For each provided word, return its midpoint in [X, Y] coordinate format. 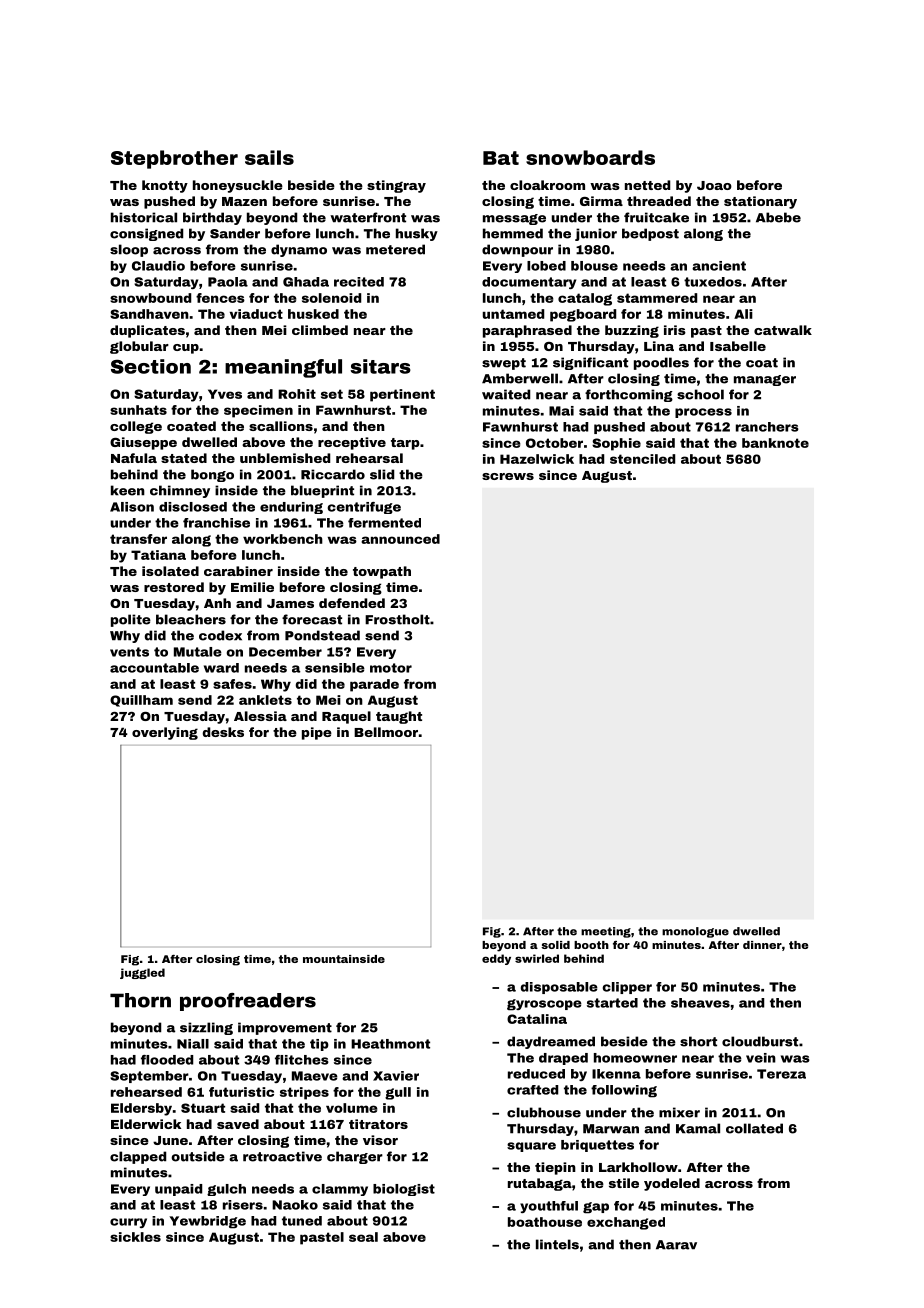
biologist [404, 1190]
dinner [762, 945]
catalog [585, 299]
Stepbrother [174, 159]
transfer [138, 539]
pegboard [583, 315]
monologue [695, 932]
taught [399, 717]
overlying [165, 733]
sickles [135, 1237]
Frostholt [397, 619]
